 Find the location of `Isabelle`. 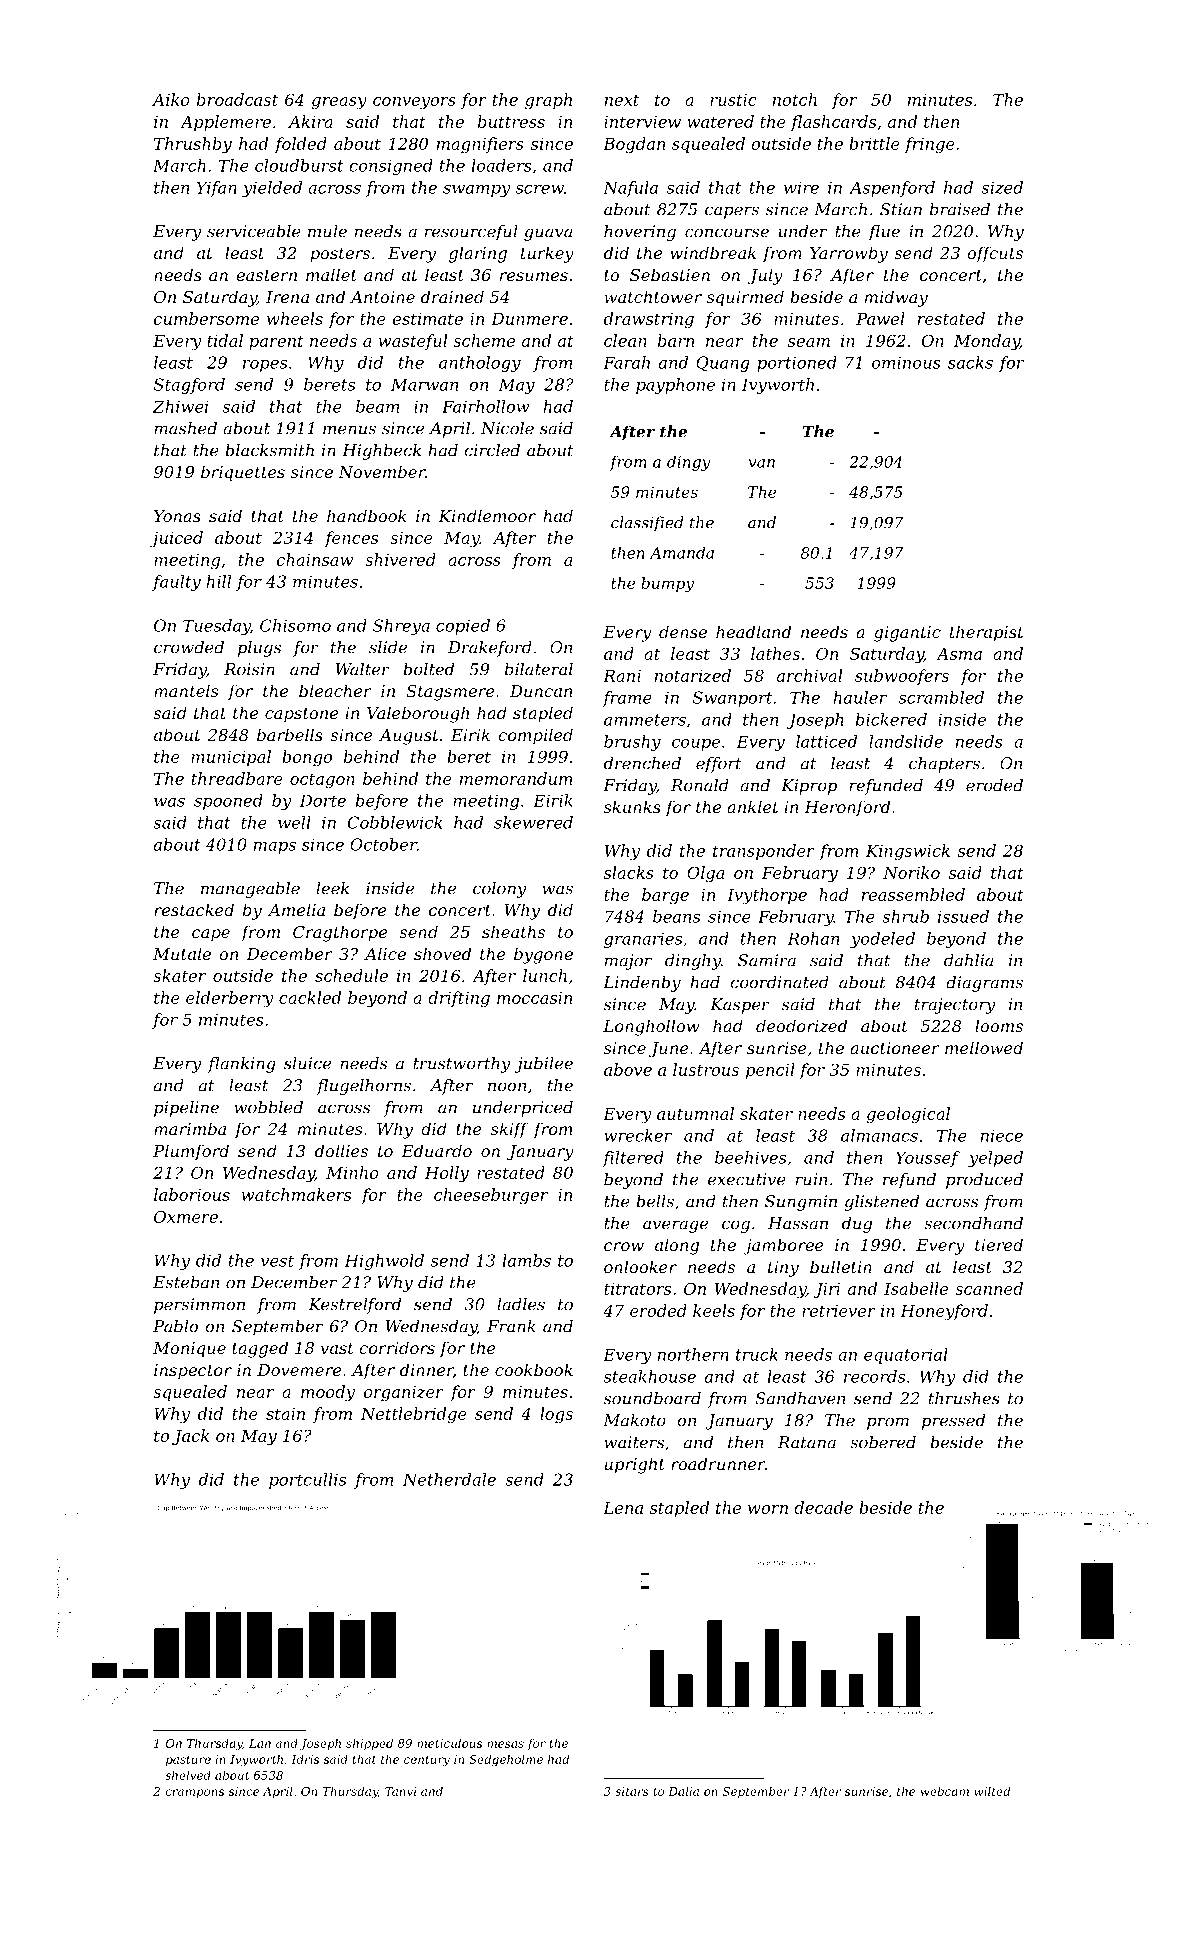

Isabelle is located at coordinates (916, 1288).
